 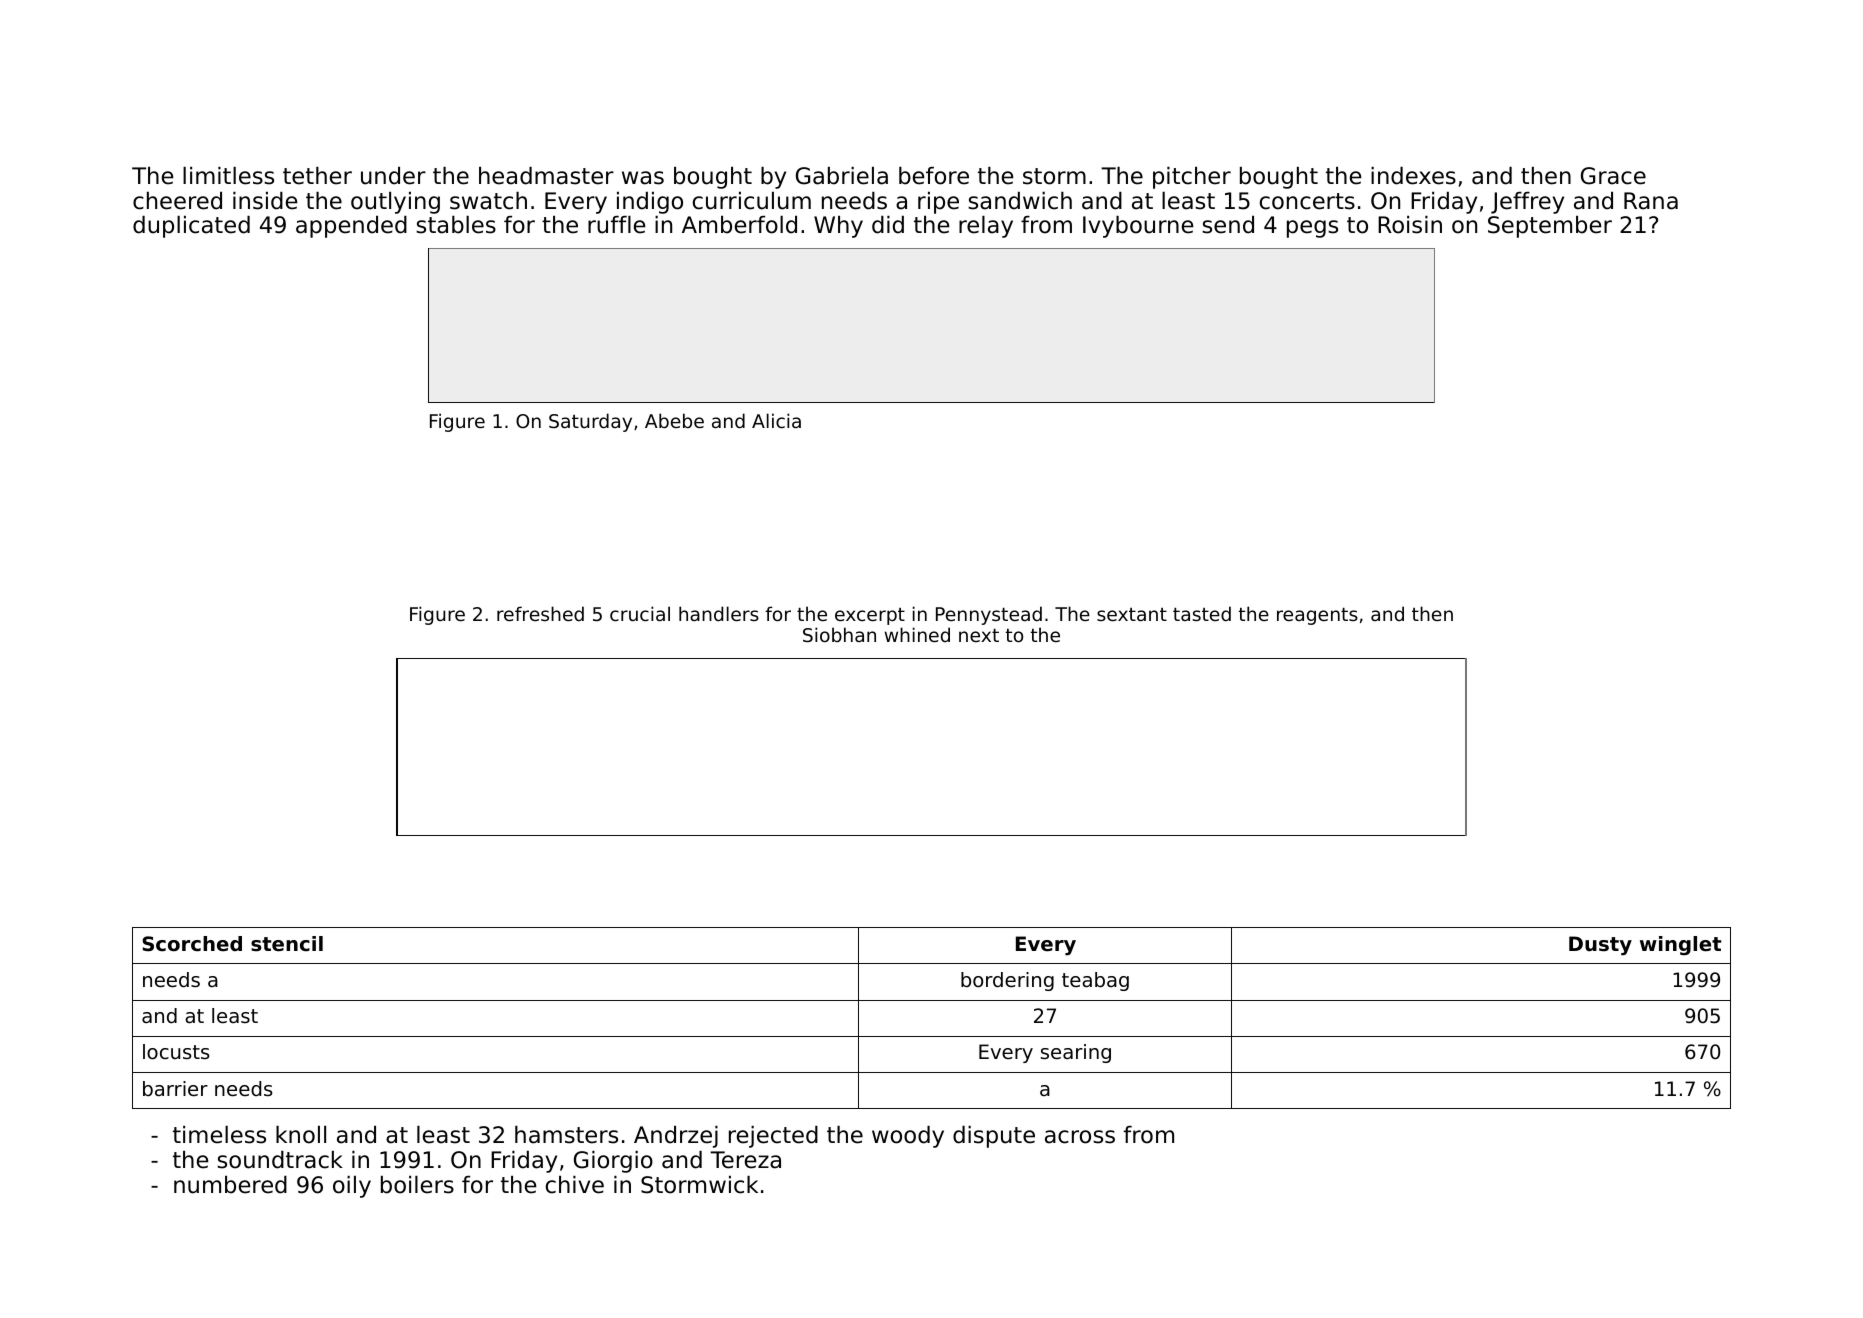 I want to click on bordering, so click(x=1007, y=981).
